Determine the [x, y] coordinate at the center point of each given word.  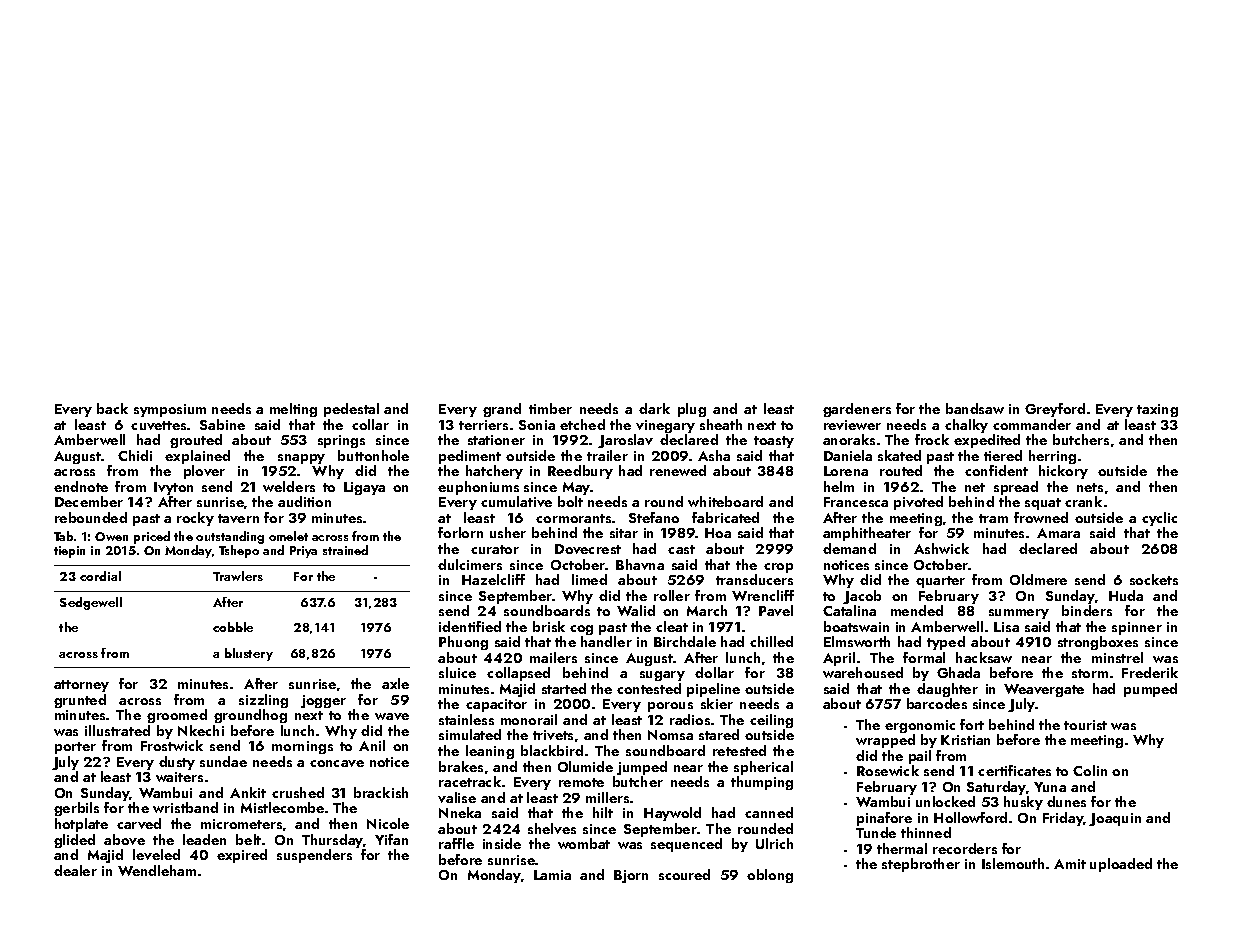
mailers [553, 657]
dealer [75, 870]
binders [1087, 610]
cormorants [573, 518]
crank [1083, 501]
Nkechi [201, 730]
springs [341, 441]
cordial [100, 576]
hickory [1063, 472]
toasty [774, 442]
